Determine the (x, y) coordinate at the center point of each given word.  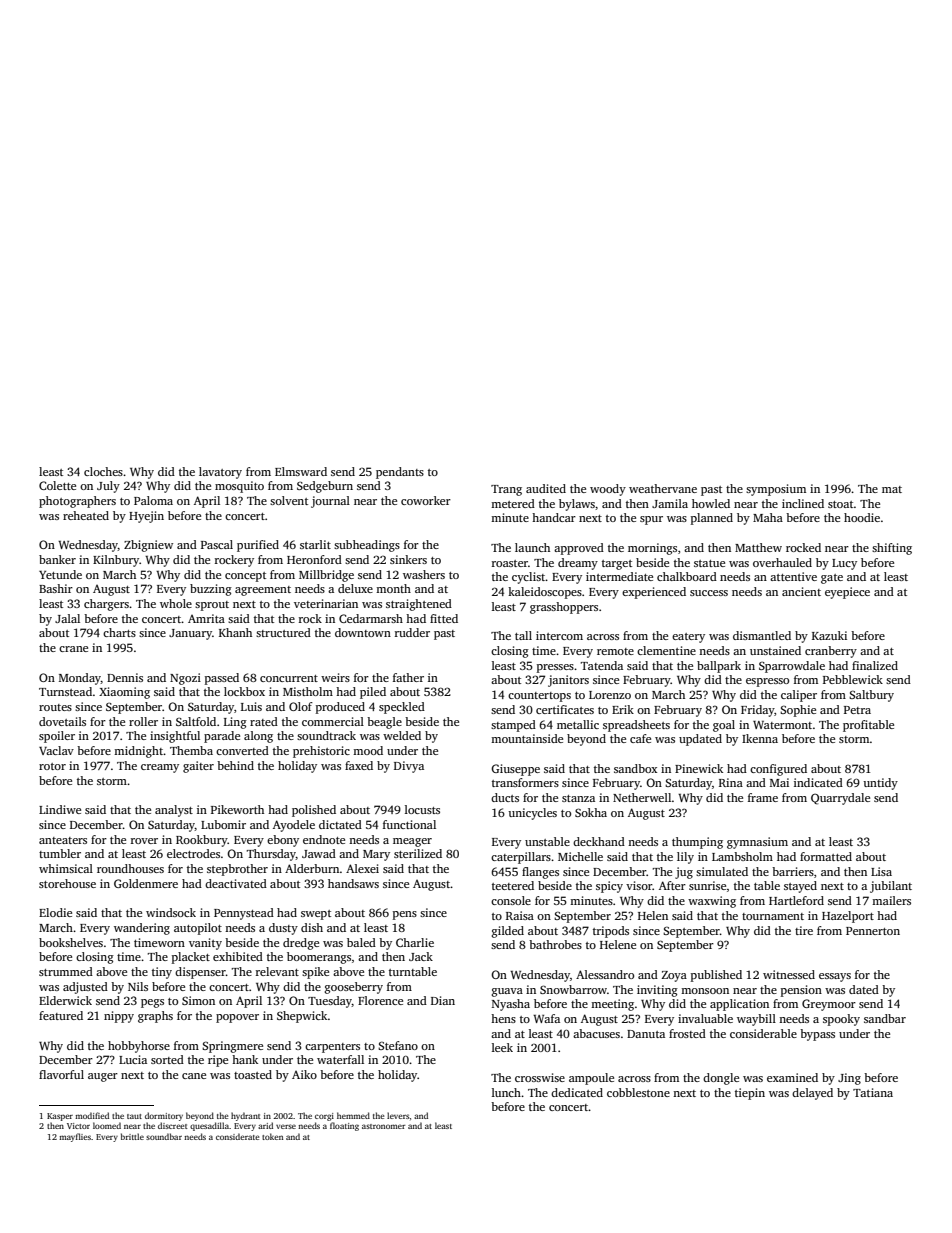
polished (314, 811)
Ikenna (760, 738)
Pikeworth (237, 809)
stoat (841, 504)
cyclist (529, 578)
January (190, 634)
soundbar (164, 1136)
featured (61, 1015)
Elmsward (301, 471)
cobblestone (638, 1092)
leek (502, 1047)
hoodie (862, 517)
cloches (103, 471)
